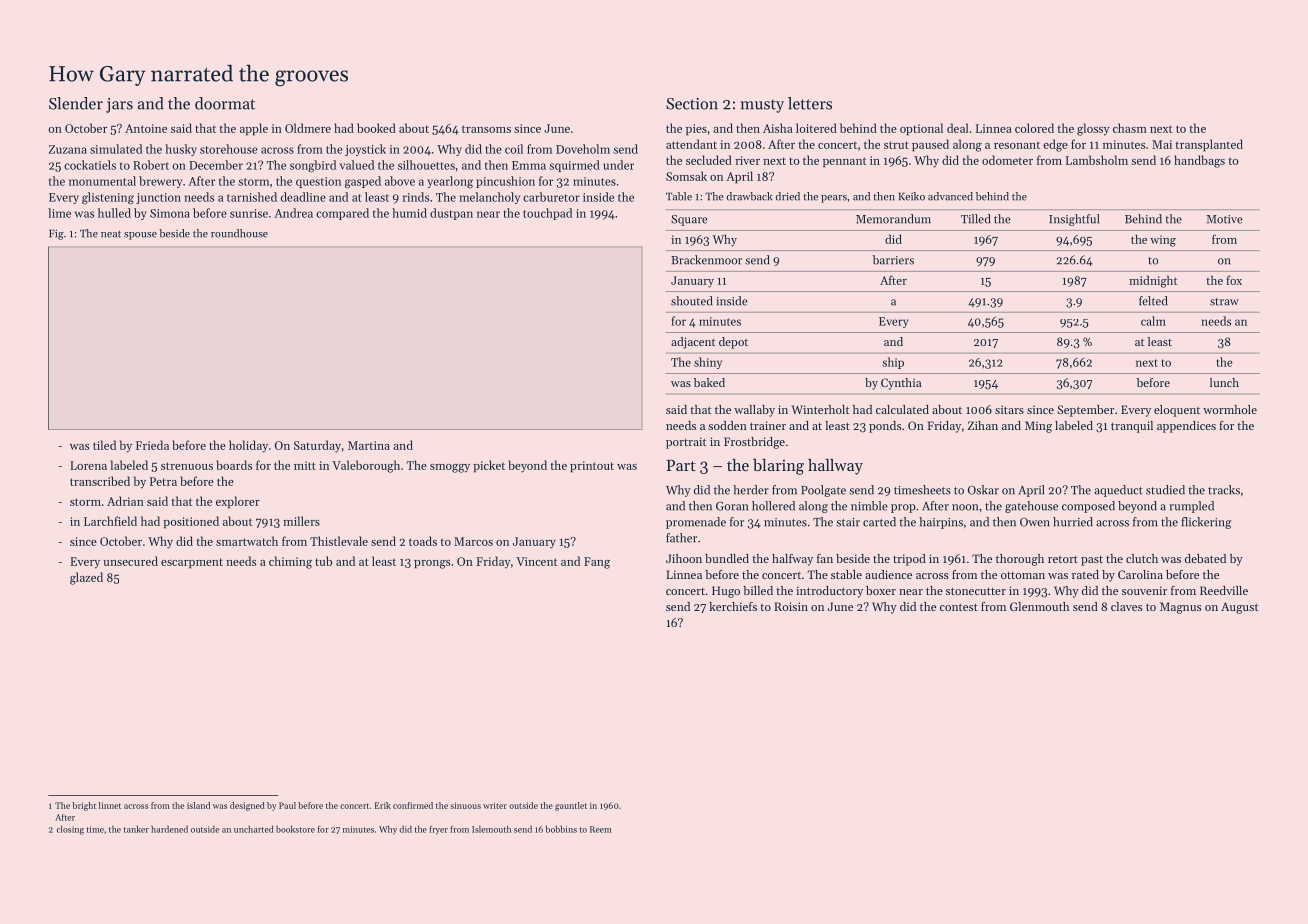 This screenshot has width=1308, height=924. I want to click on Reem, so click(601, 829).
